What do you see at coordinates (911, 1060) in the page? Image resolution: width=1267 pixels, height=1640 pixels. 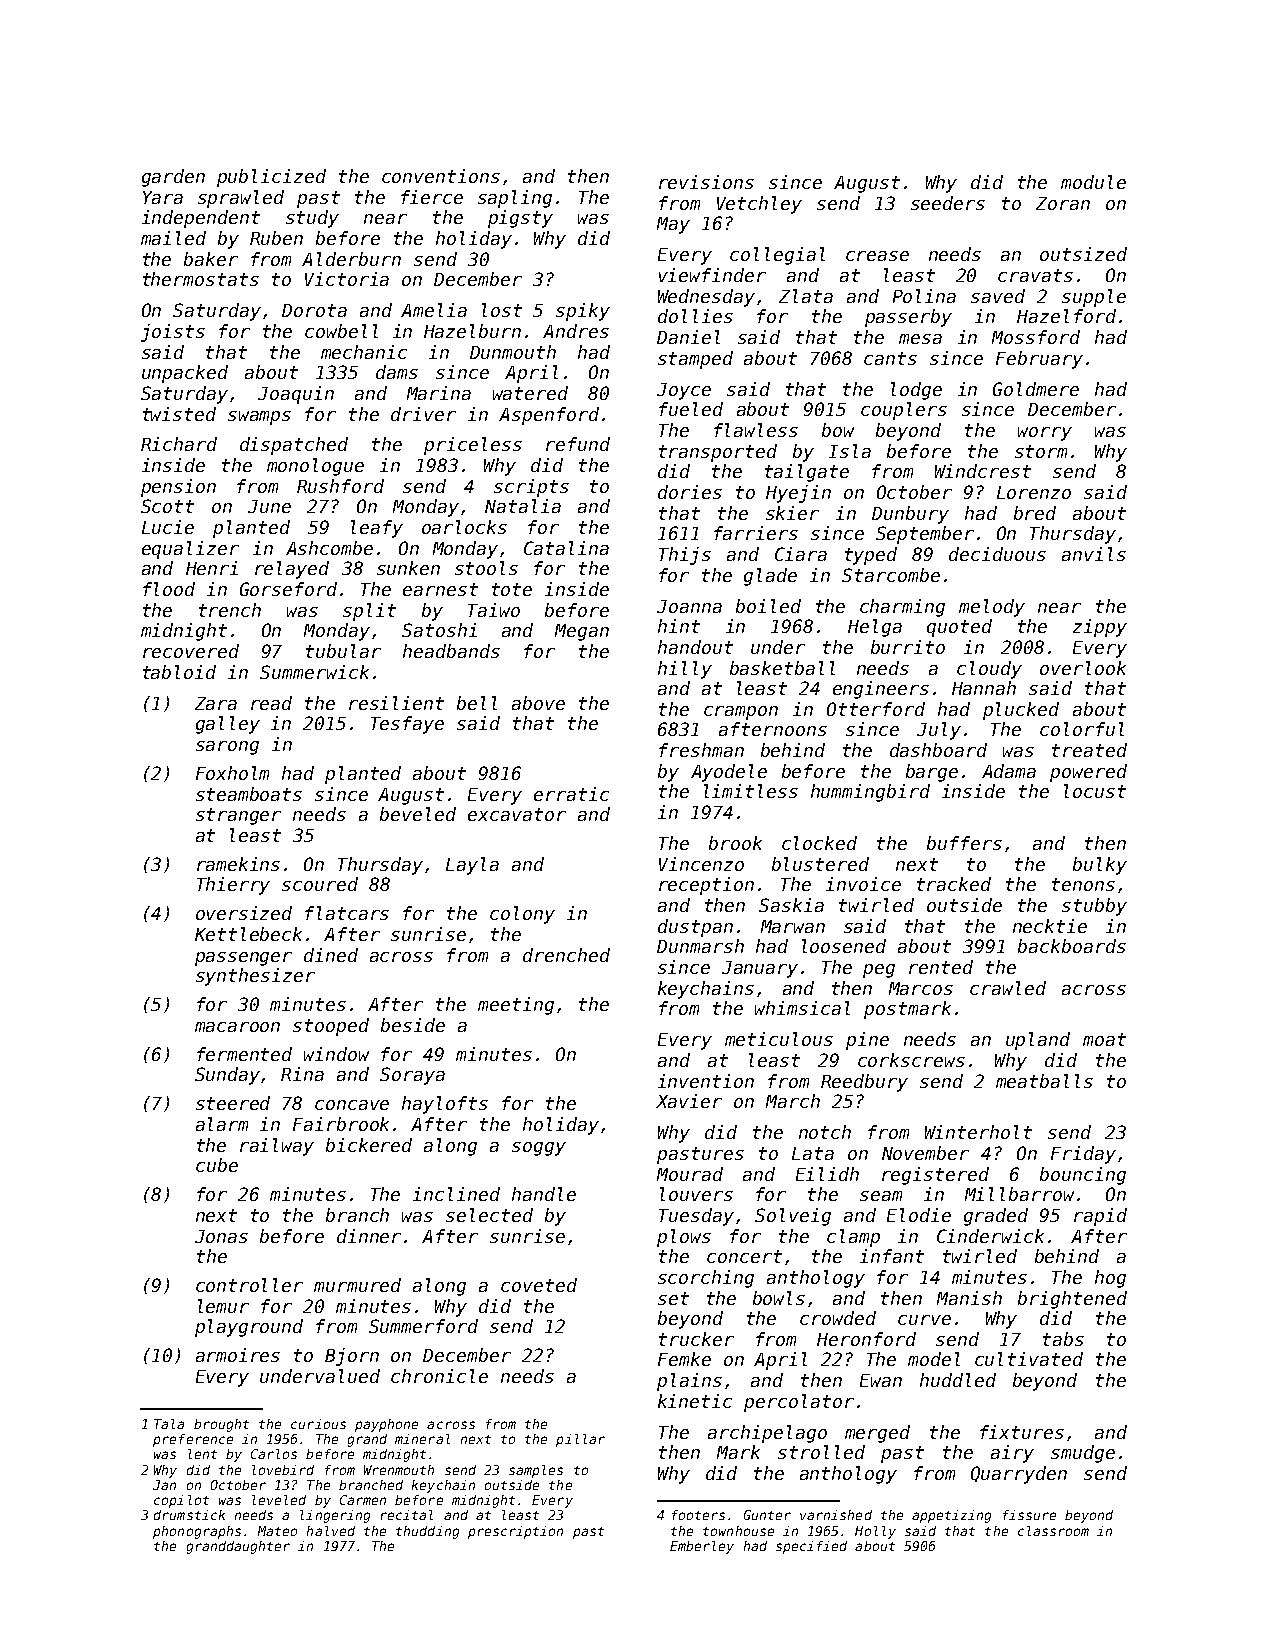 I see `corkscrews` at bounding box center [911, 1060].
